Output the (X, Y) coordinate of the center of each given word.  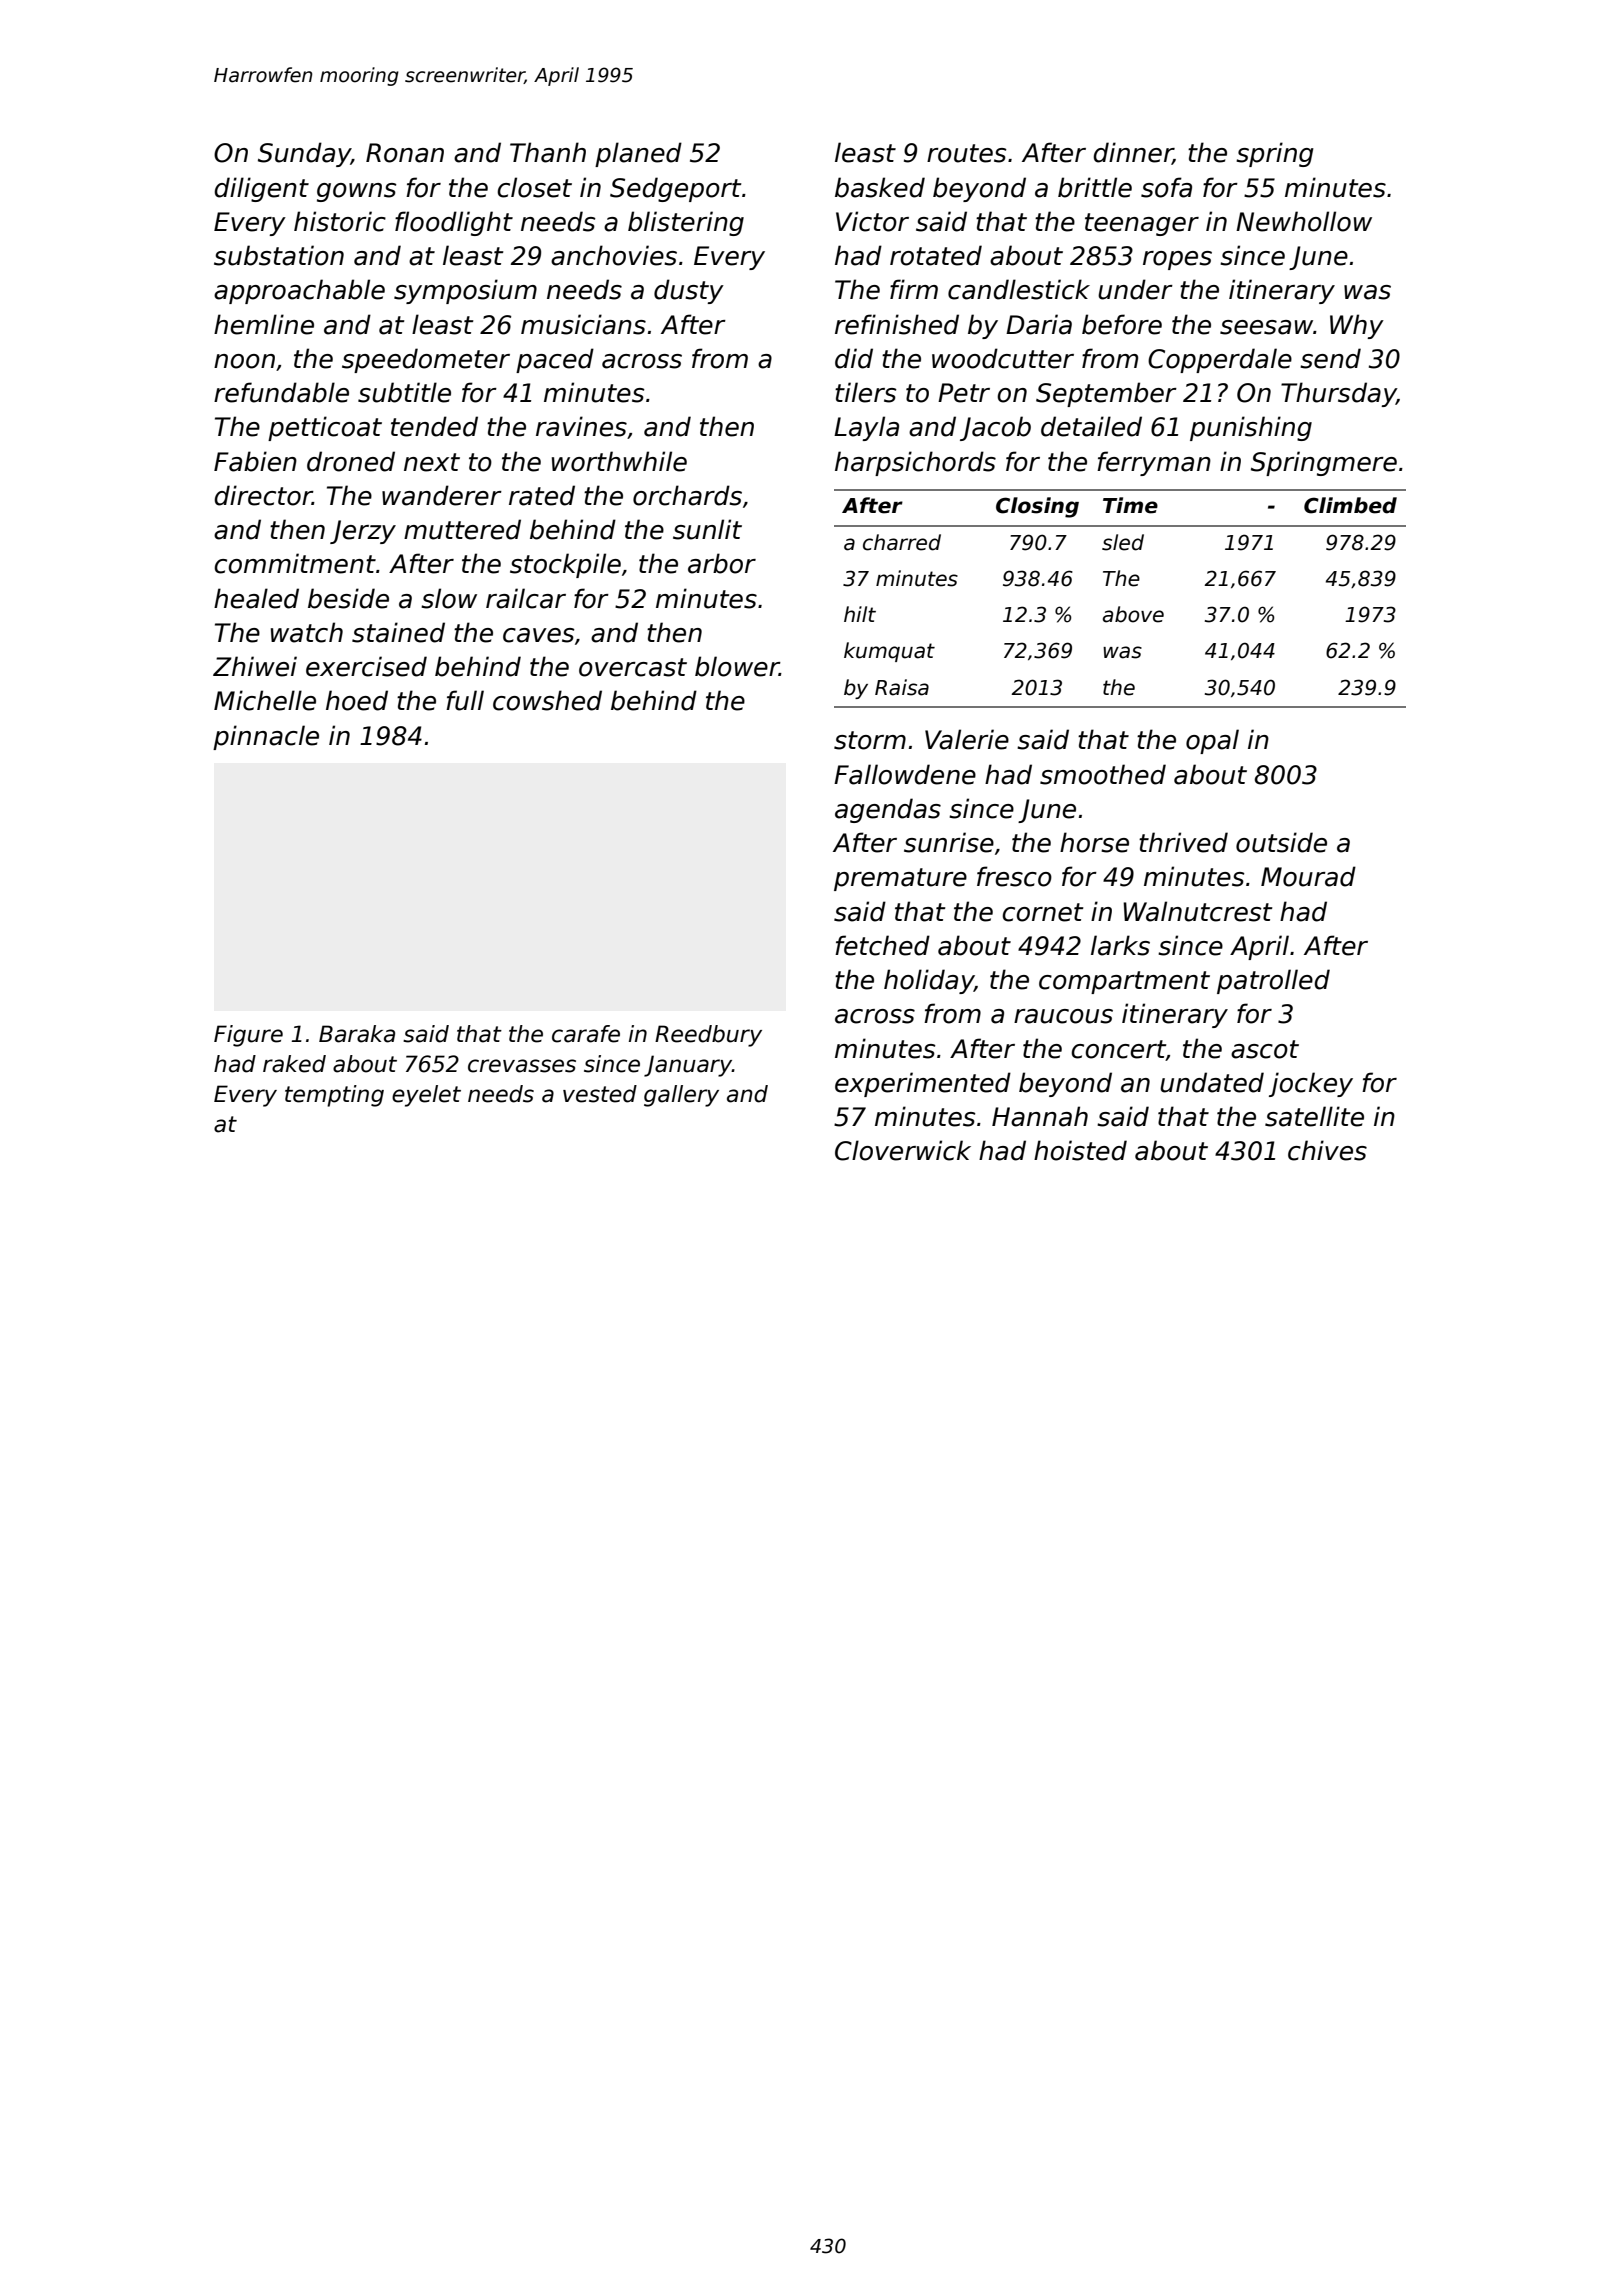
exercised (366, 666)
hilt (860, 614)
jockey (1311, 1084)
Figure (248, 1036)
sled (1123, 542)
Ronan (405, 153)
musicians (583, 324)
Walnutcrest (1197, 911)
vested (600, 1094)
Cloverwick (903, 1150)
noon (244, 361)
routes (967, 153)
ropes (1177, 260)
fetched (882, 945)
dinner (1133, 153)
